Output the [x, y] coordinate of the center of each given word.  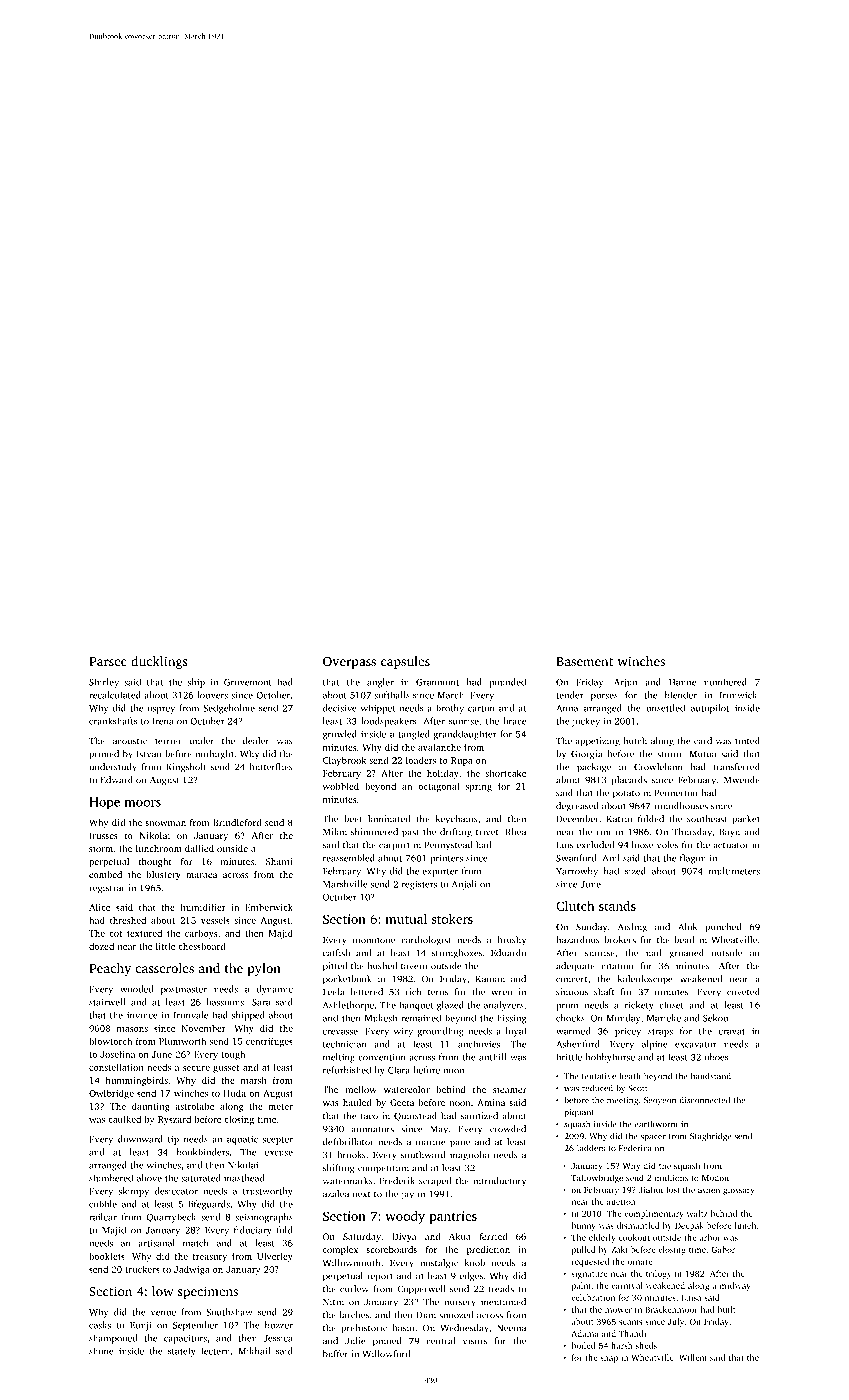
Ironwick [738, 695]
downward [140, 1139]
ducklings [159, 662]
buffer [335, 1354]
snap [609, 1359]
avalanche [439, 747]
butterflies [271, 767]
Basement [584, 661]
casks [100, 1325]
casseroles [165, 968]
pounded [508, 683]
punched [723, 928]
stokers [452, 919]
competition [383, 1169]
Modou [715, 1177]
